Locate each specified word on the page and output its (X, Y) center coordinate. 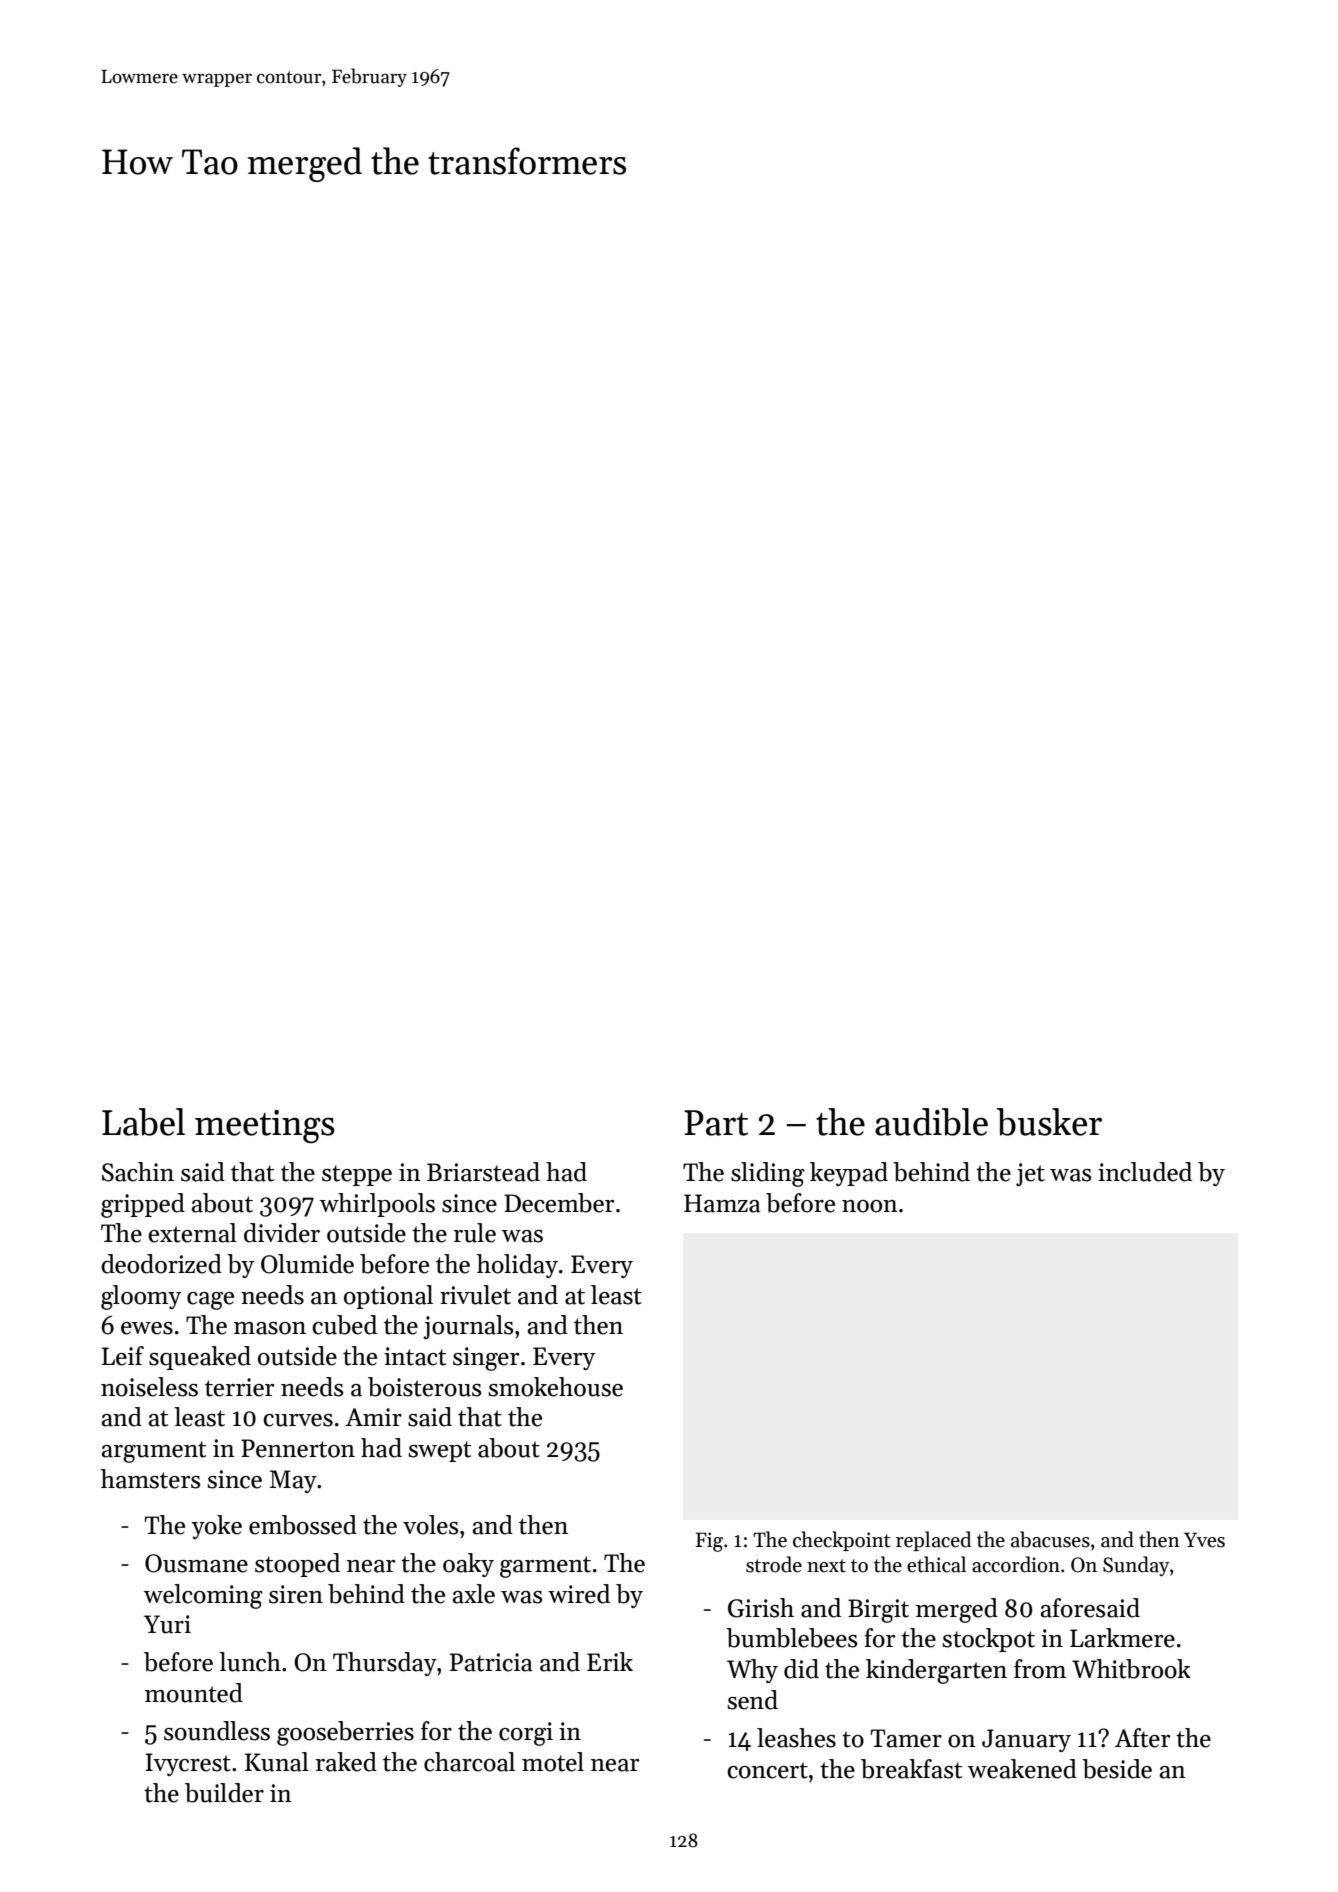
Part (716, 1123)
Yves (1204, 1540)
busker (1049, 1122)
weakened (1022, 1769)
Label (143, 1122)
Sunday (1136, 1566)
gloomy (141, 1297)
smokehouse (555, 1387)
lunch (250, 1662)
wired (579, 1594)
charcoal (469, 1762)
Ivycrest (188, 1764)
